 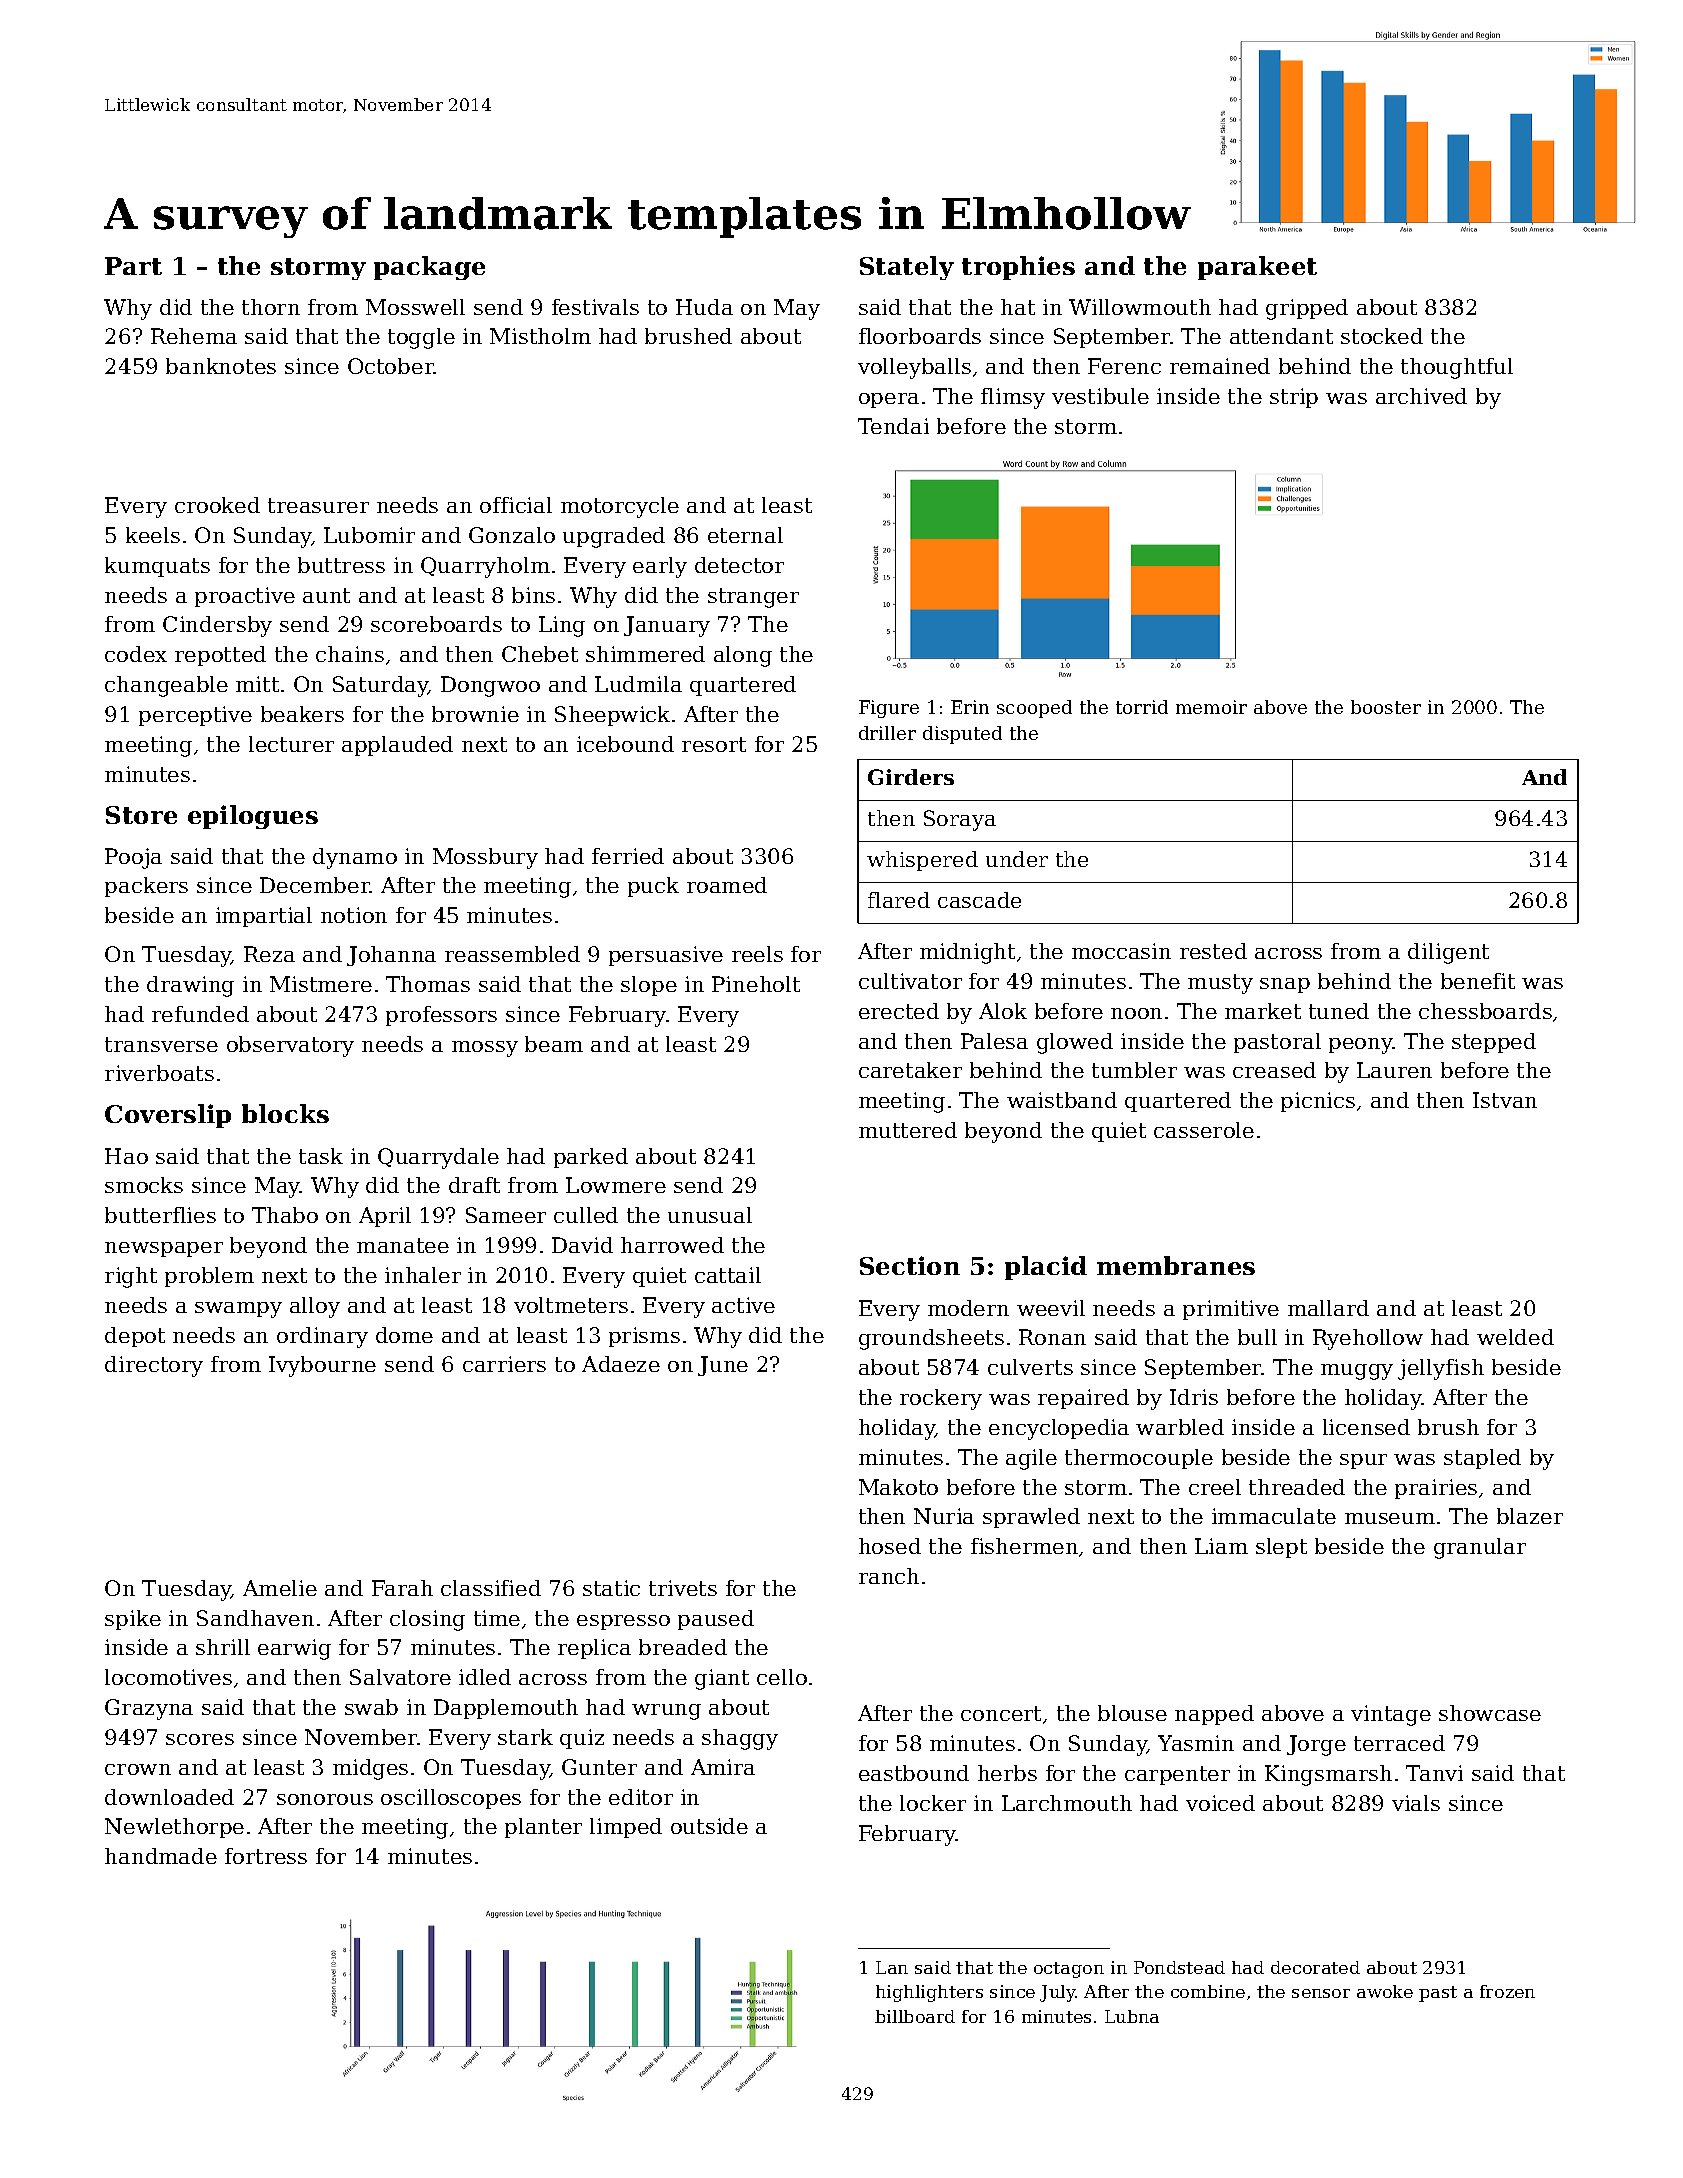 What do you see at coordinates (968, 1308) in the image?
I see `modern` at bounding box center [968, 1308].
